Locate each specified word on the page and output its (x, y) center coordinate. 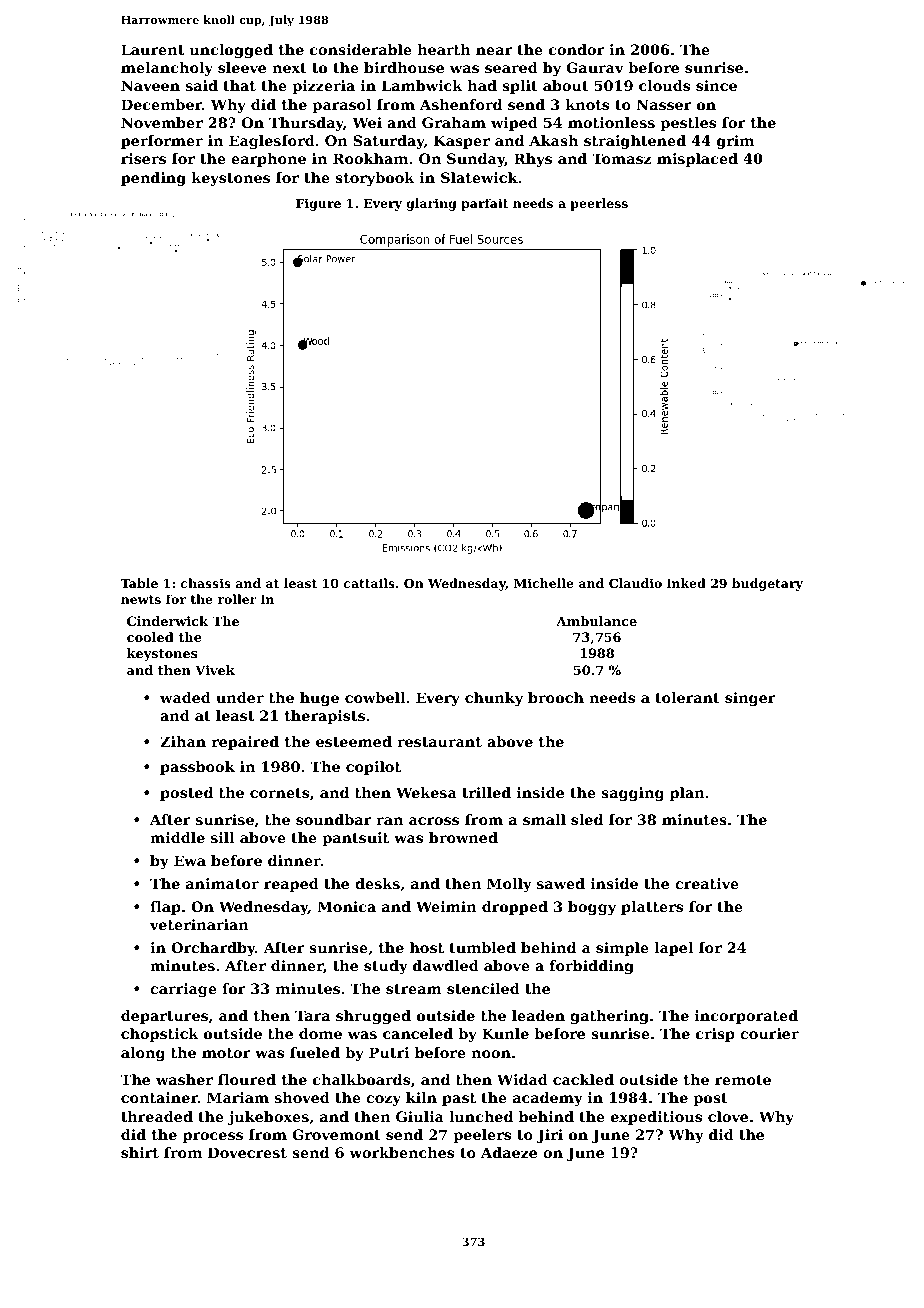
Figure (318, 204)
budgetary (767, 584)
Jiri (550, 1136)
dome (320, 1033)
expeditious (656, 1118)
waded (185, 697)
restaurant (439, 742)
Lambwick (422, 85)
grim (735, 142)
